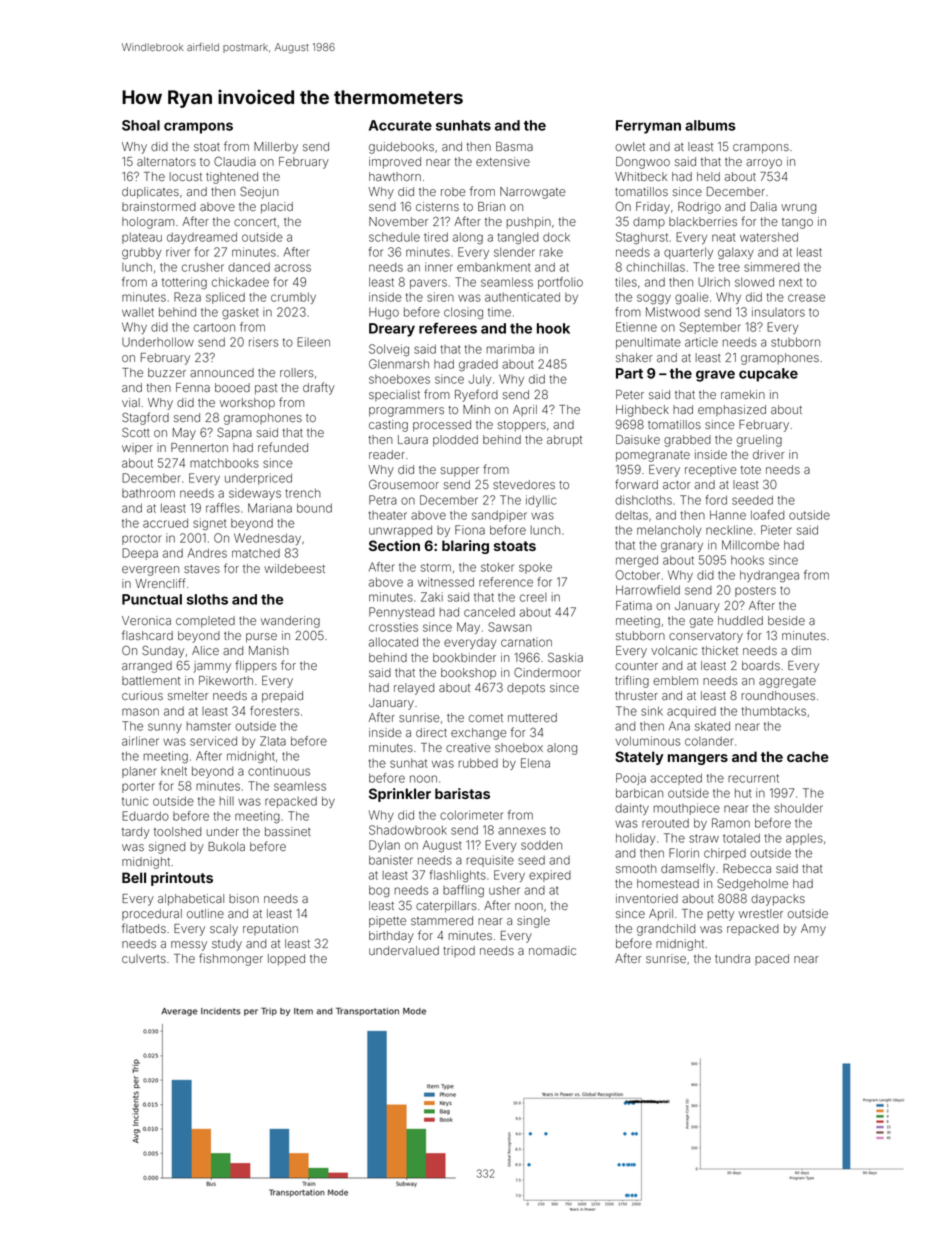 The image size is (952, 1233). I want to click on bassinet, so click(288, 831).
